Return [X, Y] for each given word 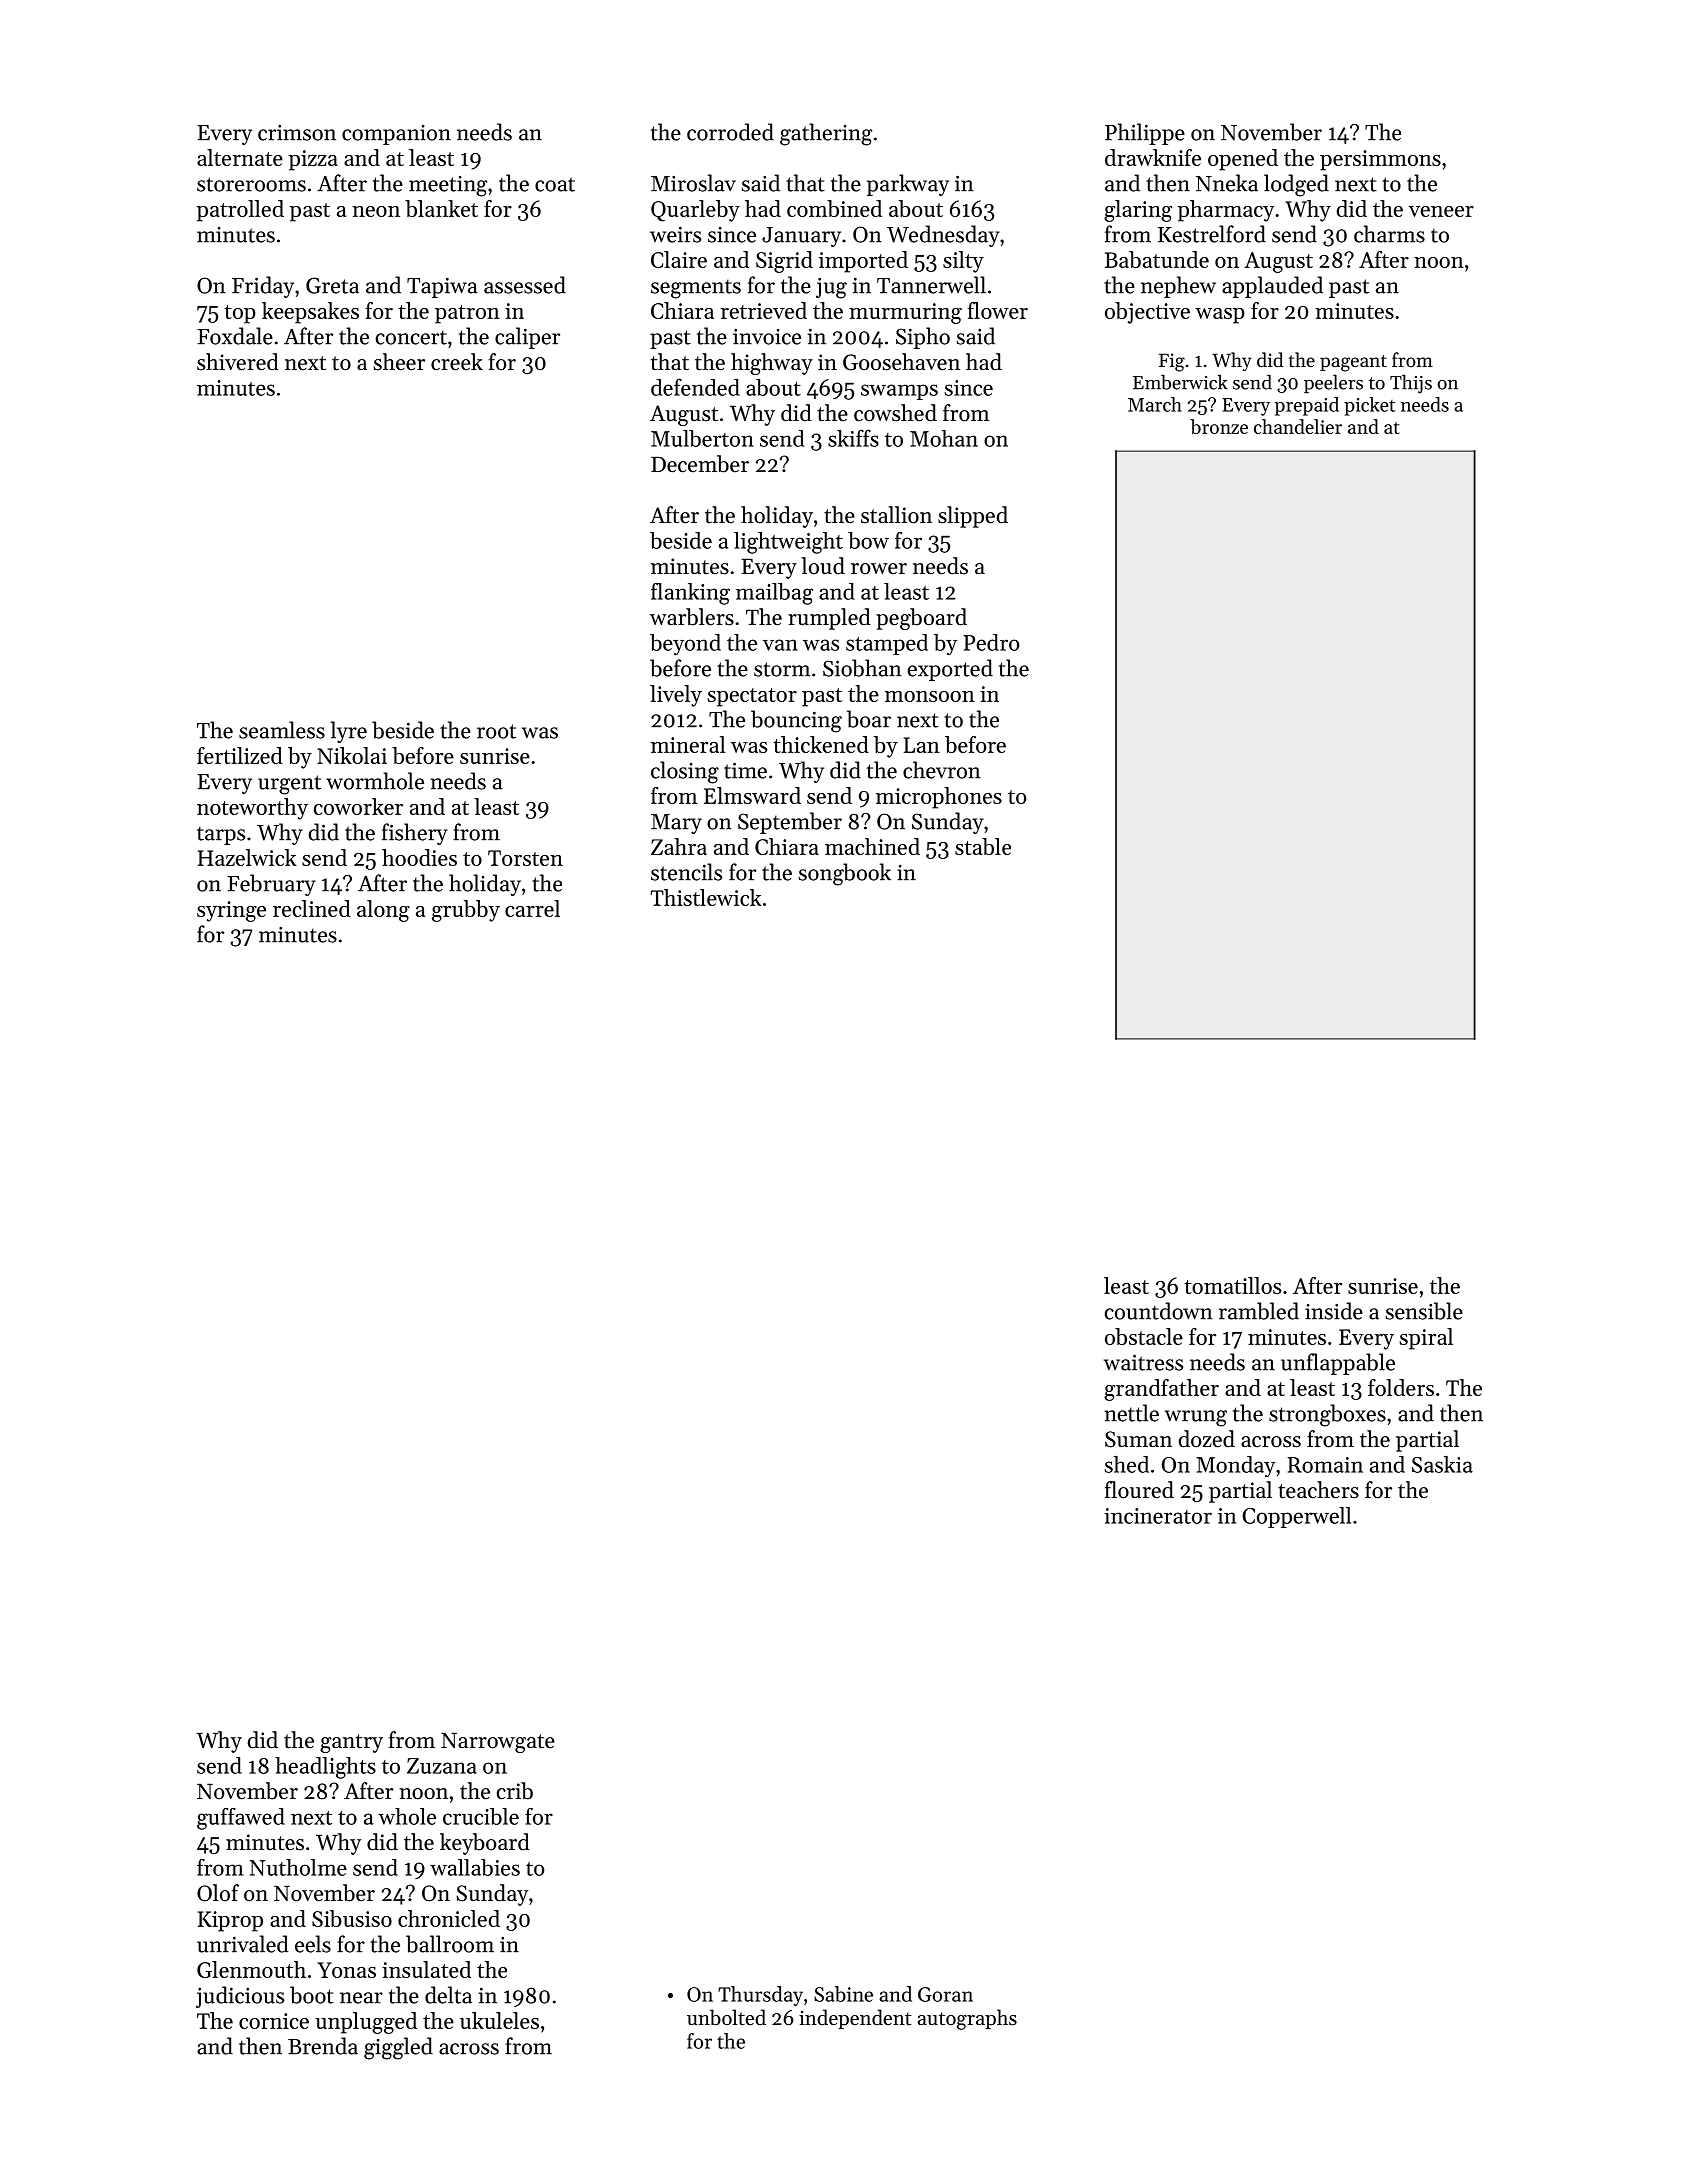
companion [396, 135]
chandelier [1298, 426]
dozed [1207, 1439]
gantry [351, 1743]
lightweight [788, 543]
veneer [1441, 211]
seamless [282, 730]
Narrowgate [498, 1742]
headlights [325, 1768]
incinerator [1158, 1516]
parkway [908, 185]
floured [1139, 1490]
